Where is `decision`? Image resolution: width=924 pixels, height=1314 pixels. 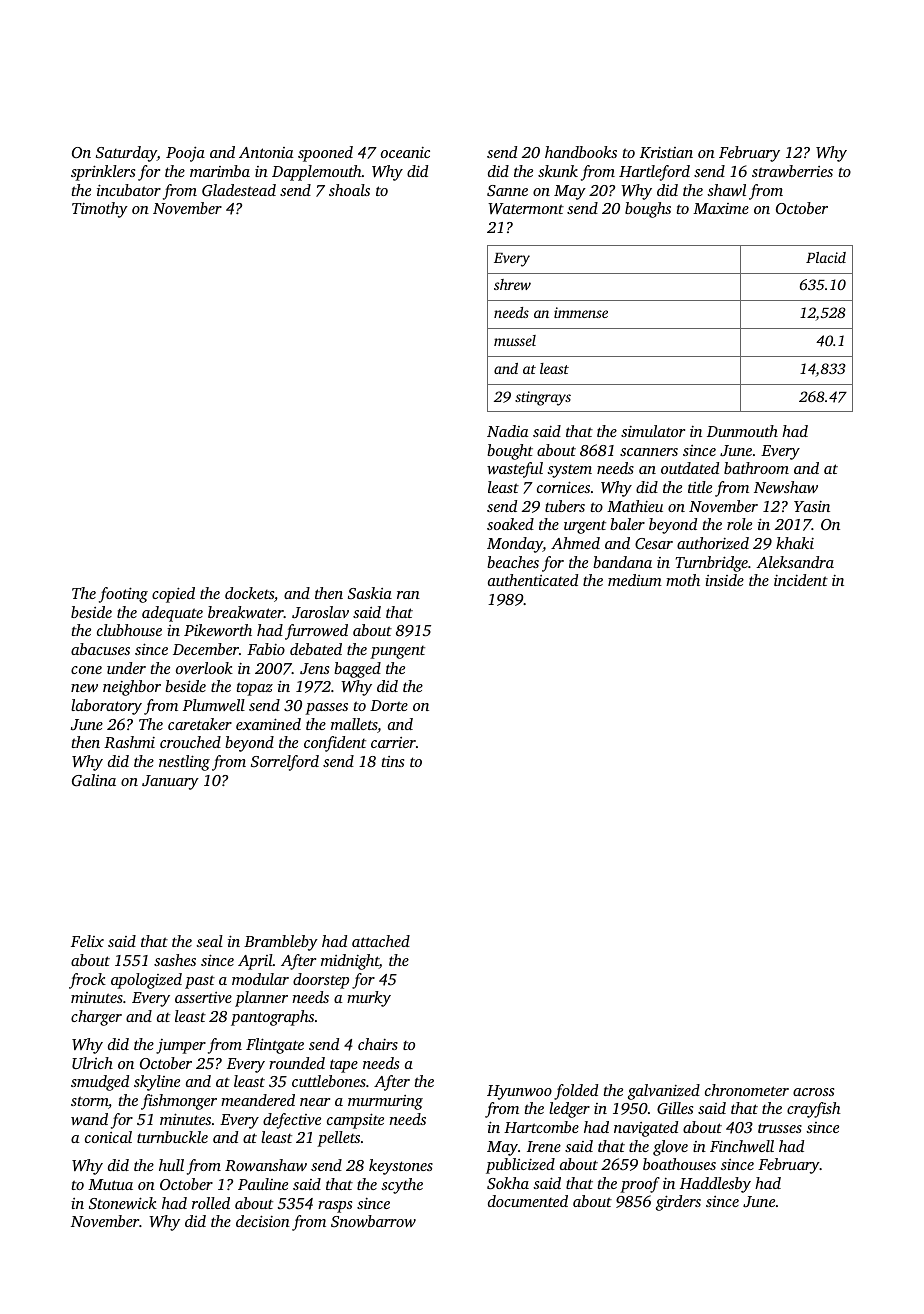 decision is located at coordinates (263, 1221).
